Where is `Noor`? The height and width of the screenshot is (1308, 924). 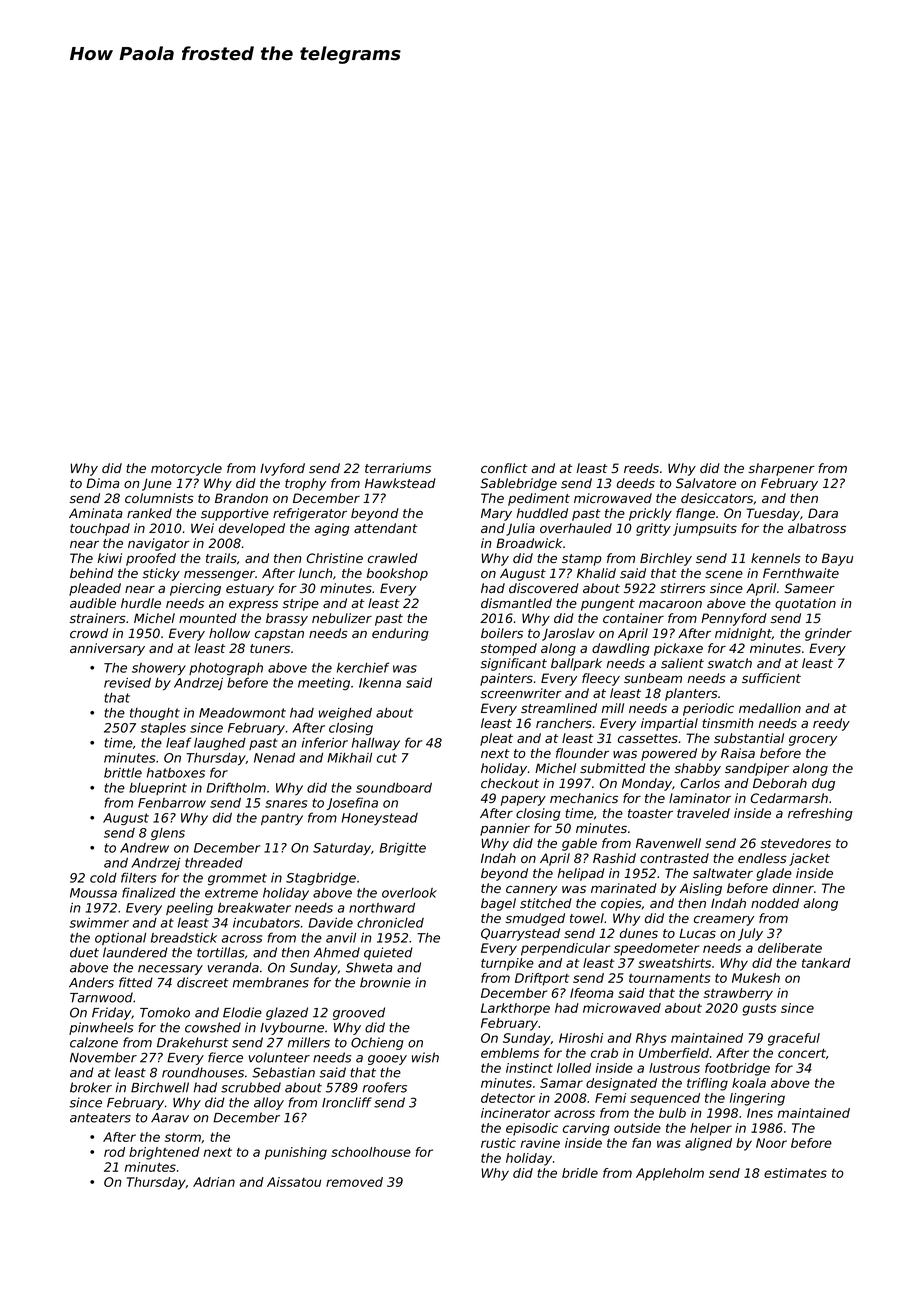 Noor is located at coordinates (771, 1143).
